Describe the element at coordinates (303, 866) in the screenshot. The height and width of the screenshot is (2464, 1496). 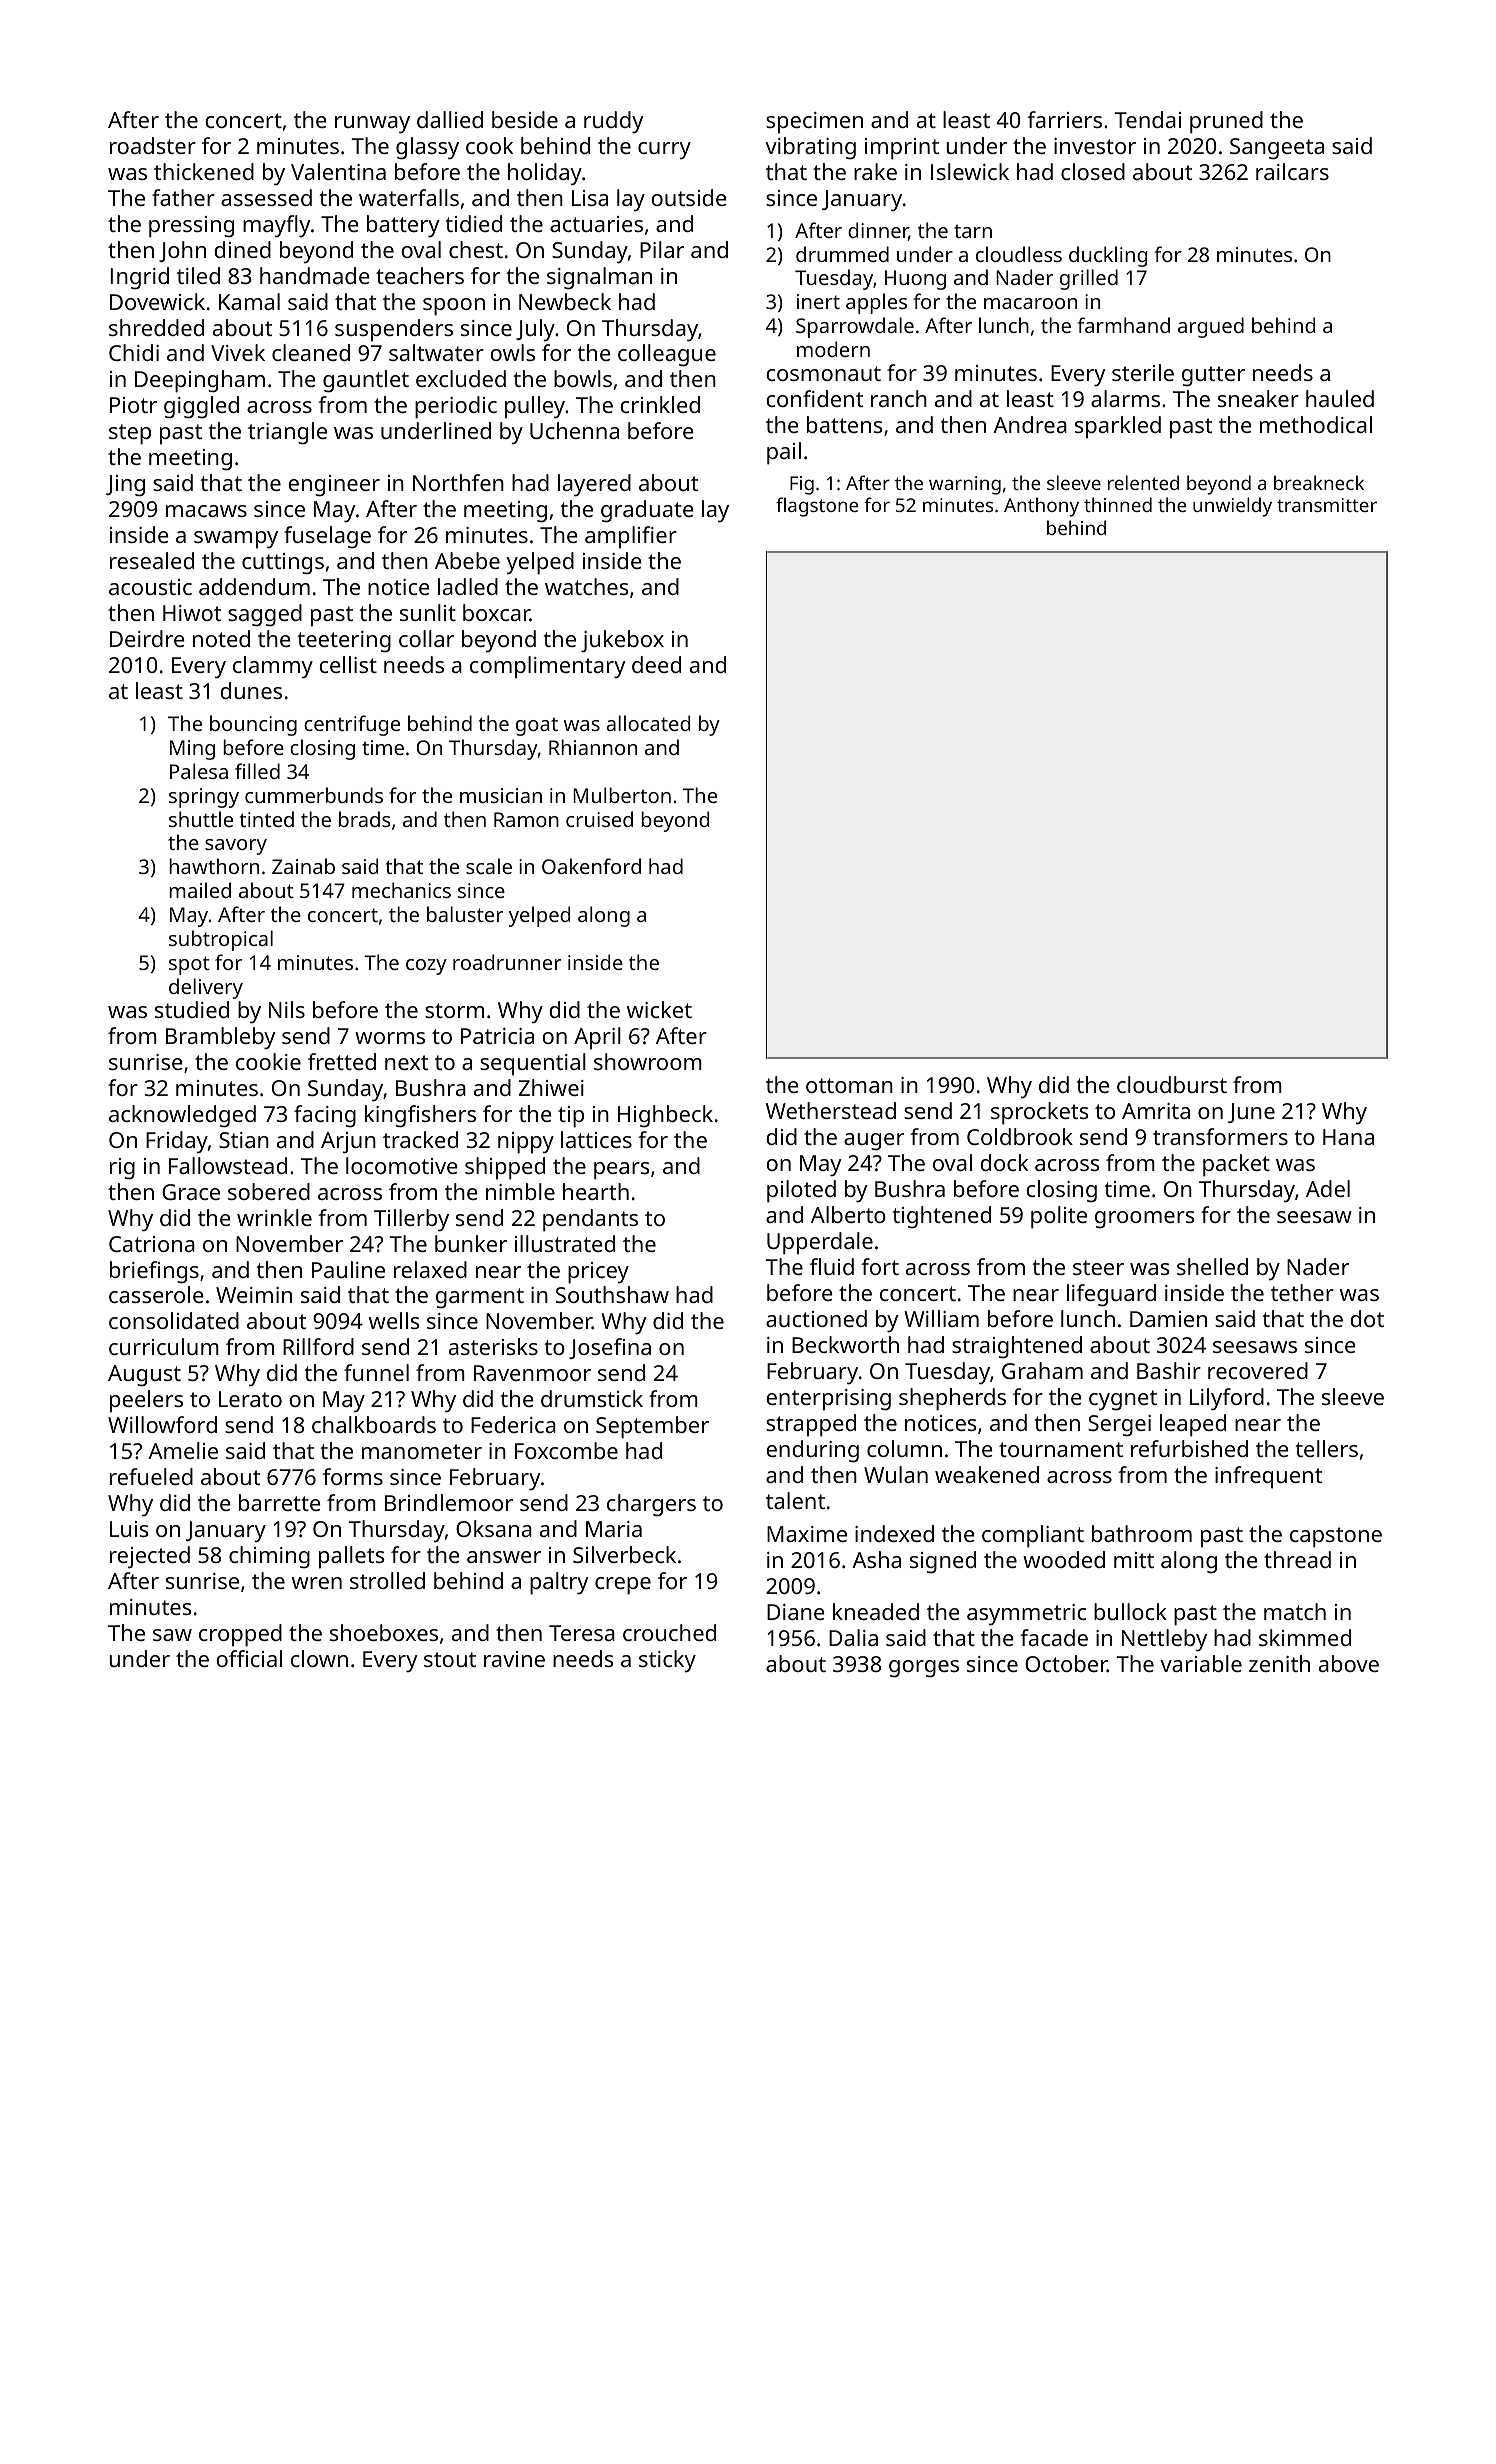
I see `Zainab` at that location.
